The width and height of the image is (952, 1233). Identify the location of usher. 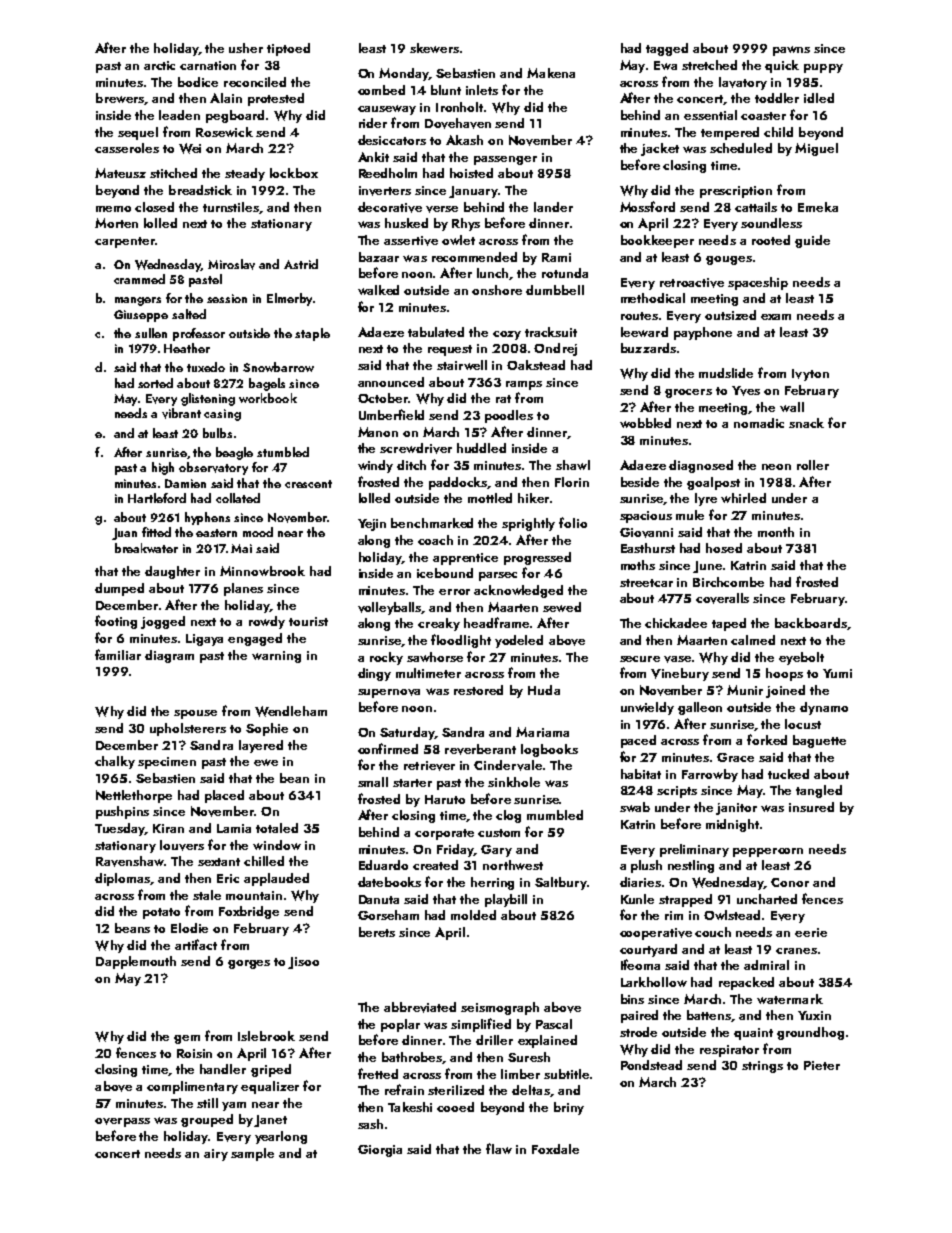
(246, 48).
